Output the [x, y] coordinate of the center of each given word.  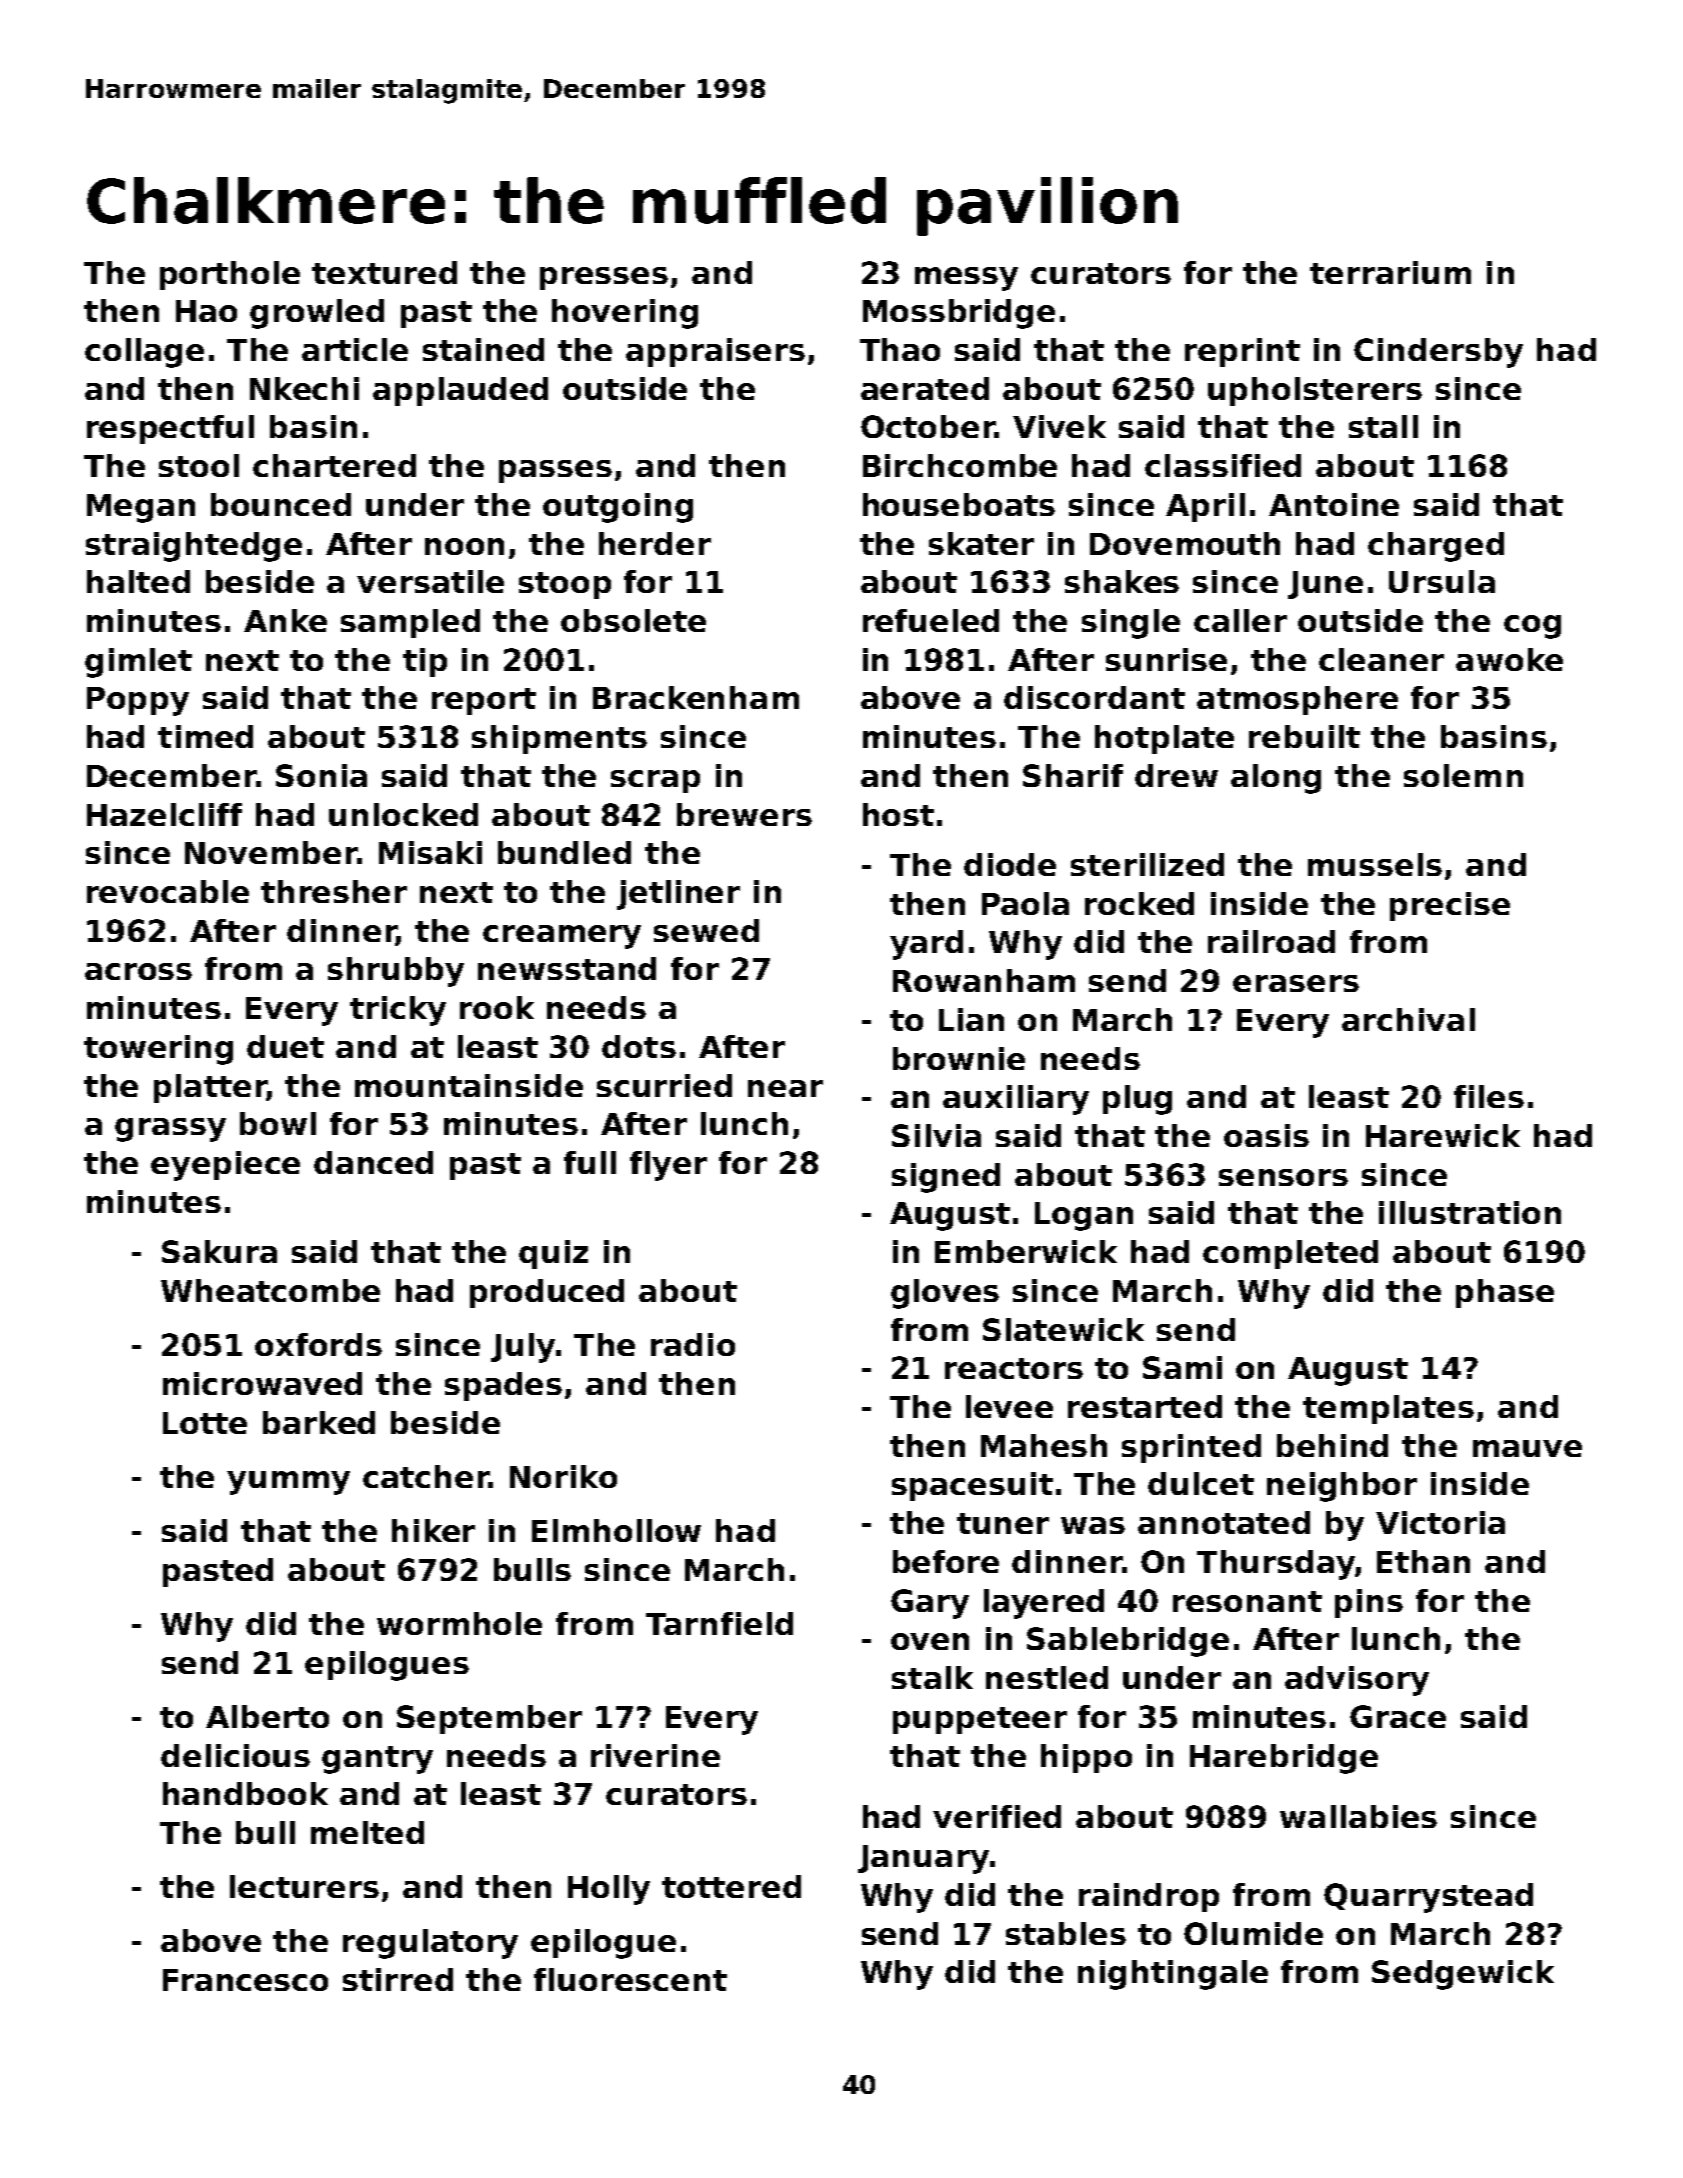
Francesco [245, 1980]
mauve [1527, 1448]
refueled [931, 620]
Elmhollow [616, 1530]
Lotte [205, 1423]
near [785, 1088]
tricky [398, 1011]
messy [966, 279]
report [484, 701]
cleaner [1381, 659]
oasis [1266, 1135]
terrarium [1390, 272]
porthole [230, 275]
